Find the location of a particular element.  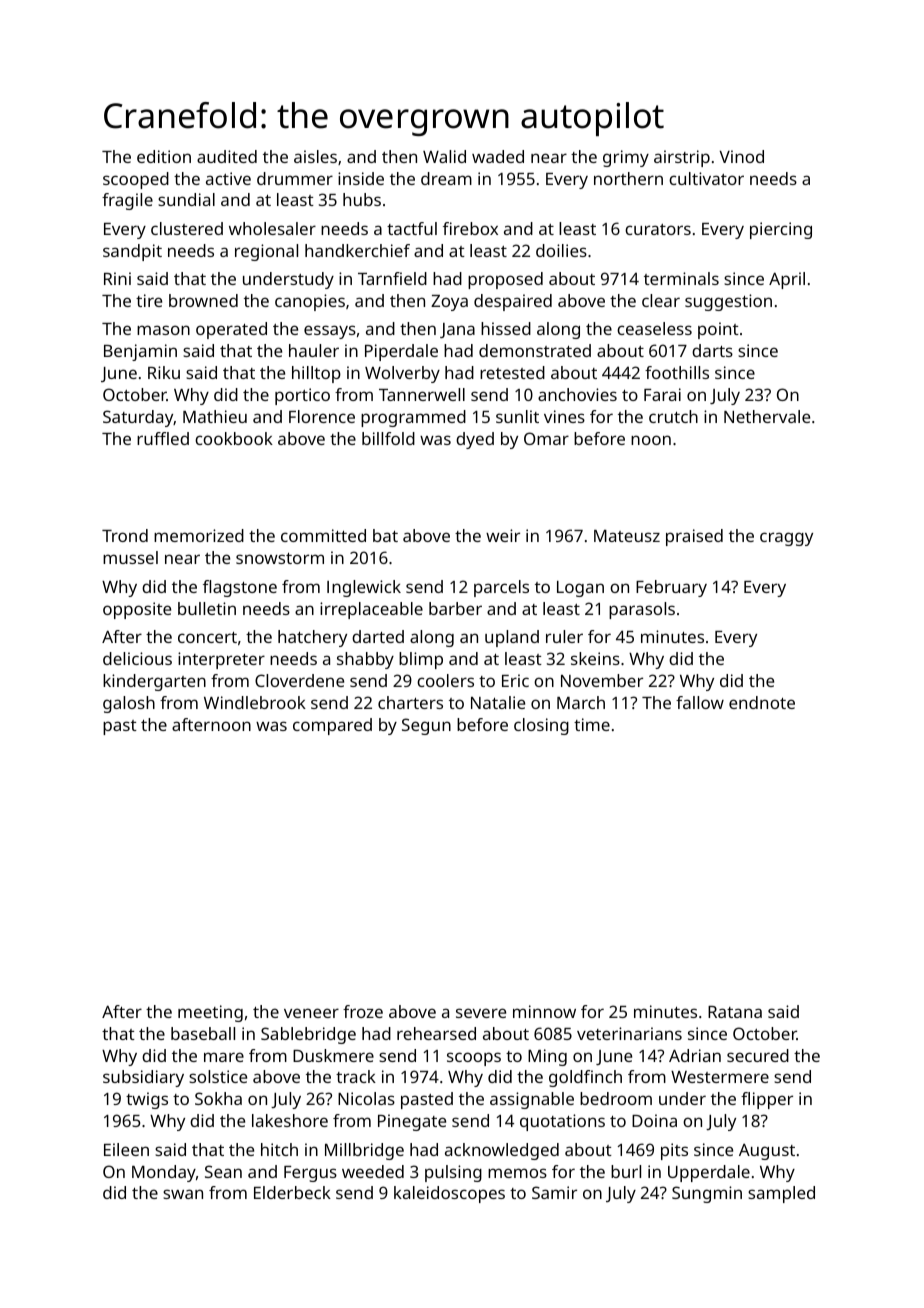

demonstrated is located at coordinates (535, 350).
